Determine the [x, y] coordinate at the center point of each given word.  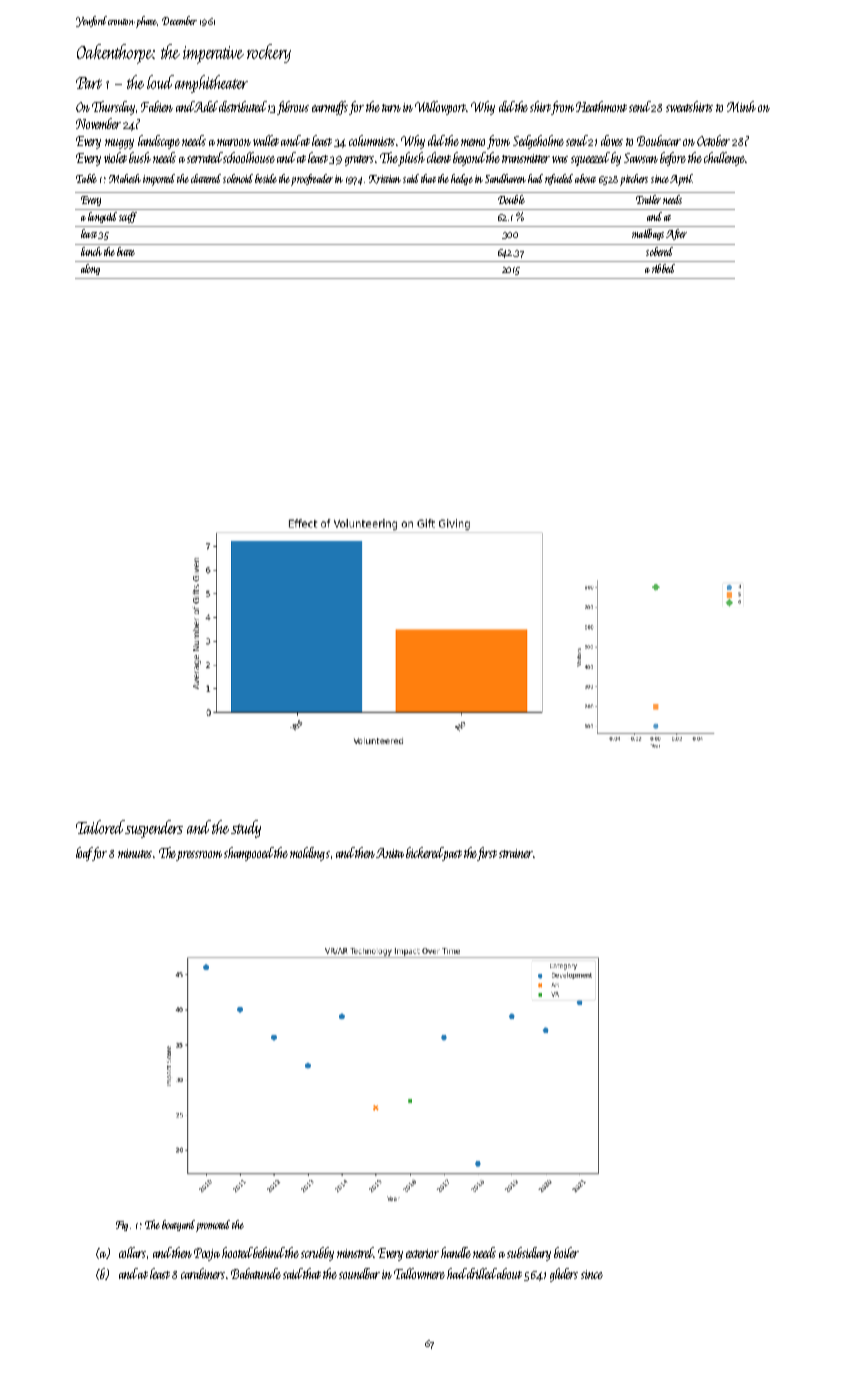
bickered [424, 852]
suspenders [154, 829]
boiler [566, 1252]
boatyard [178, 1225]
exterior [422, 1253]
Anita [390, 853]
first [487, 854]
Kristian [385, 179]
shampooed [249, 854]
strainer [516, 853]
